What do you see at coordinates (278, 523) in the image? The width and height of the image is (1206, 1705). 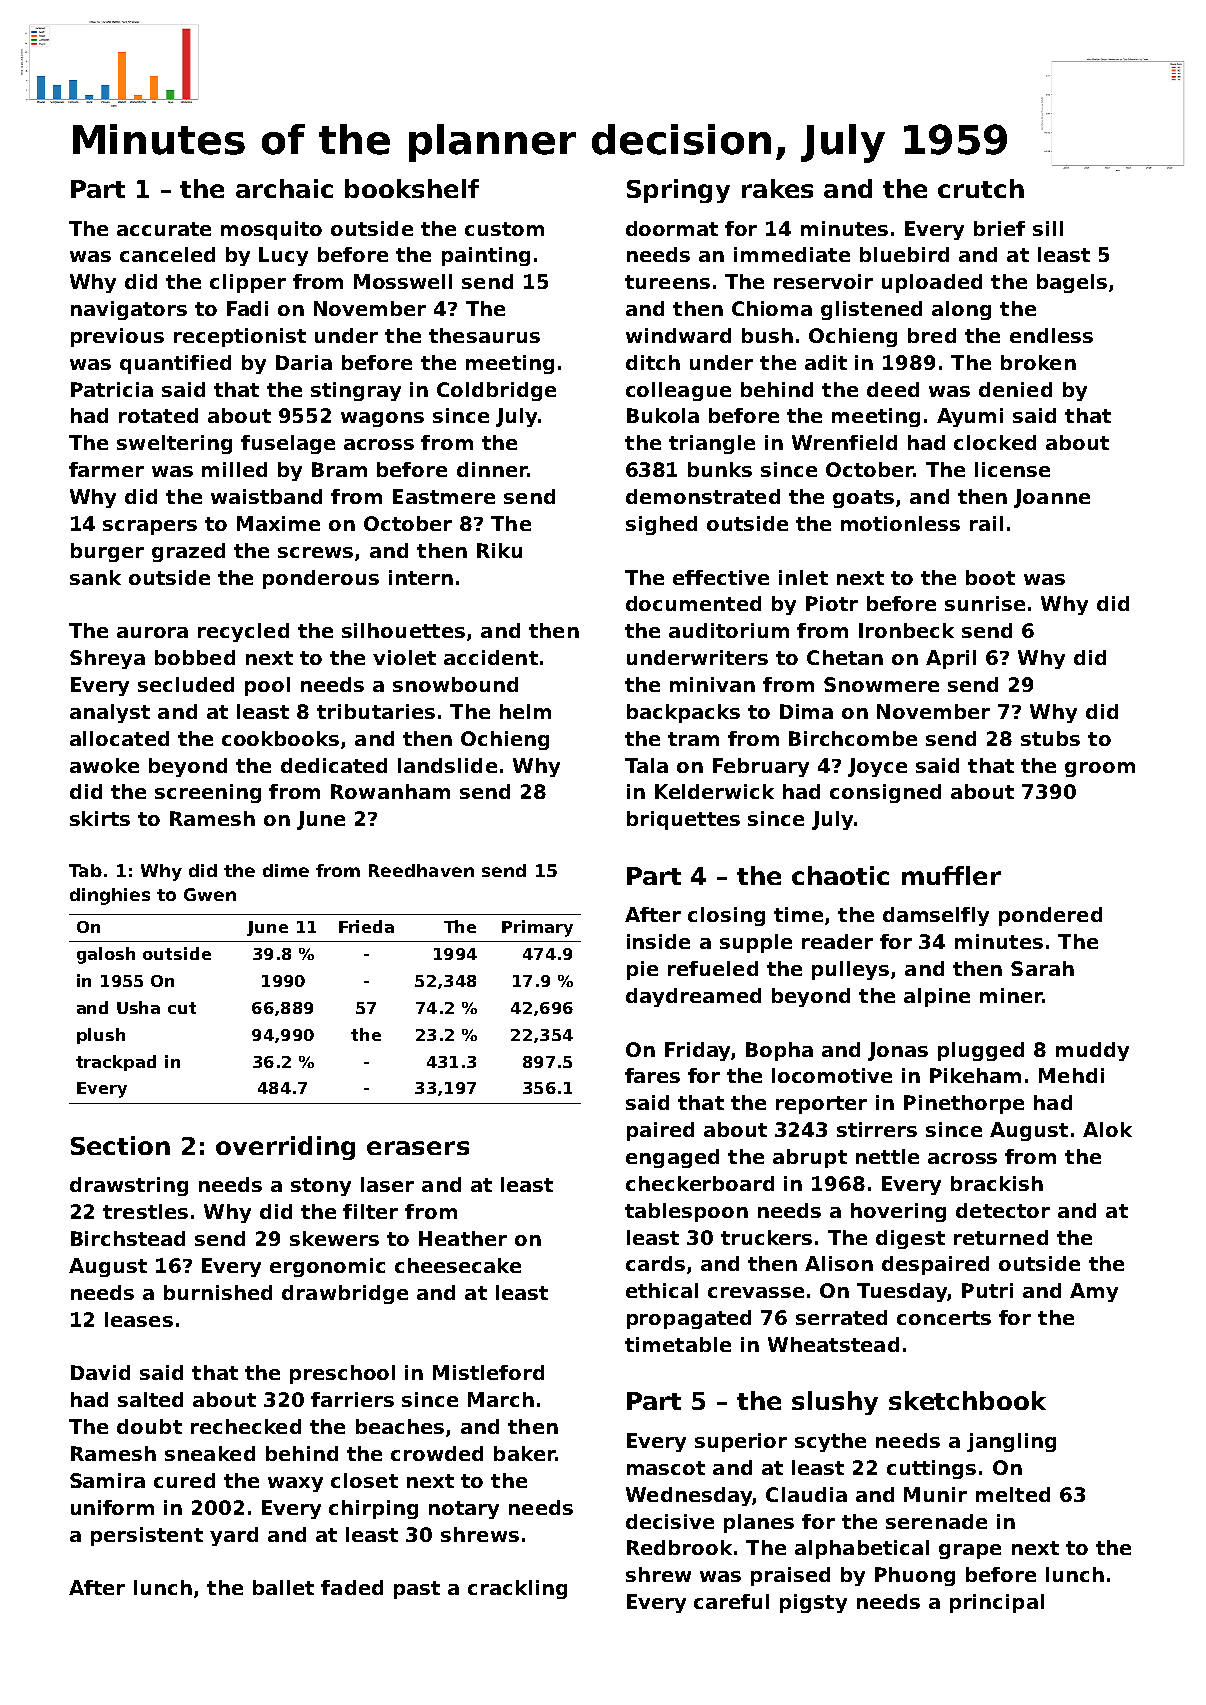 I see `Maxime` at bounding box center [278, 523].
